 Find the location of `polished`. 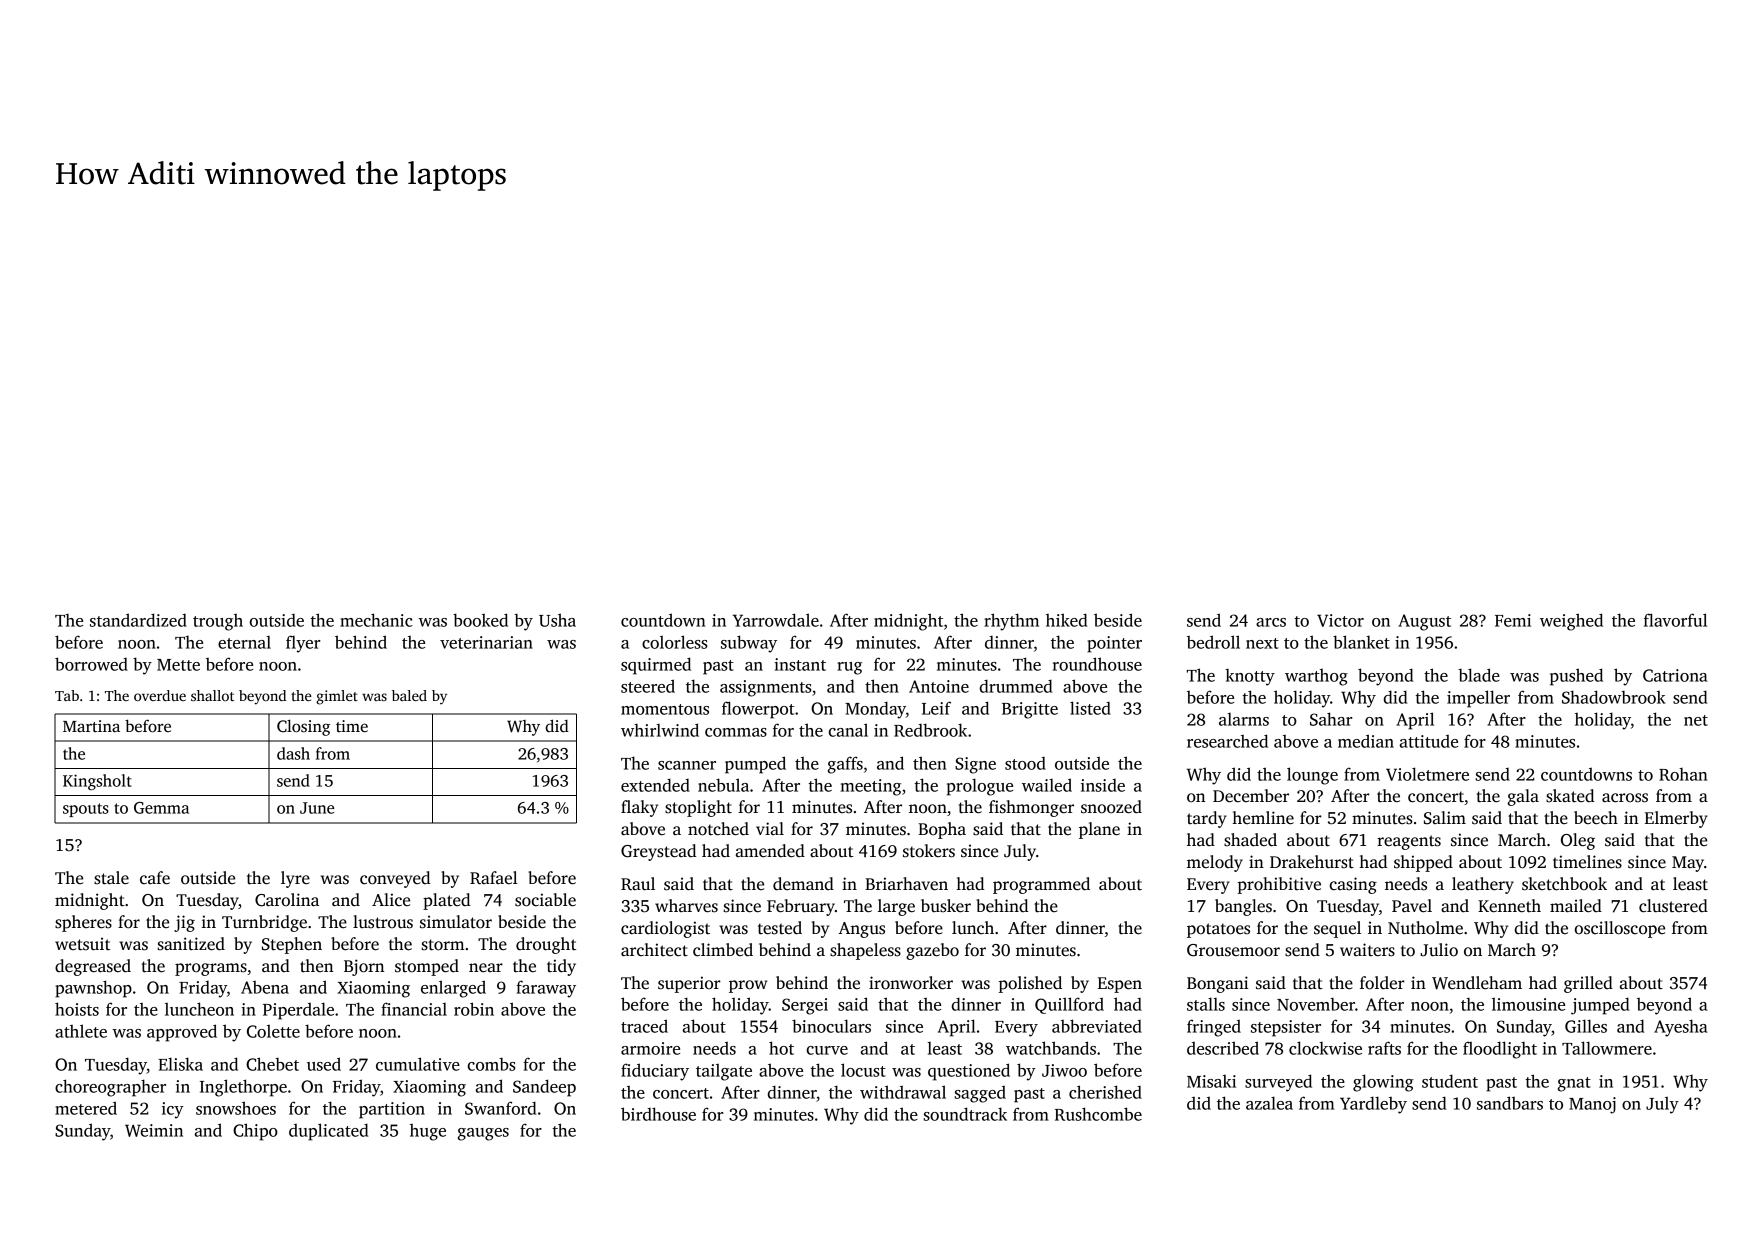

polished is located at coordinates (1030, 984).
